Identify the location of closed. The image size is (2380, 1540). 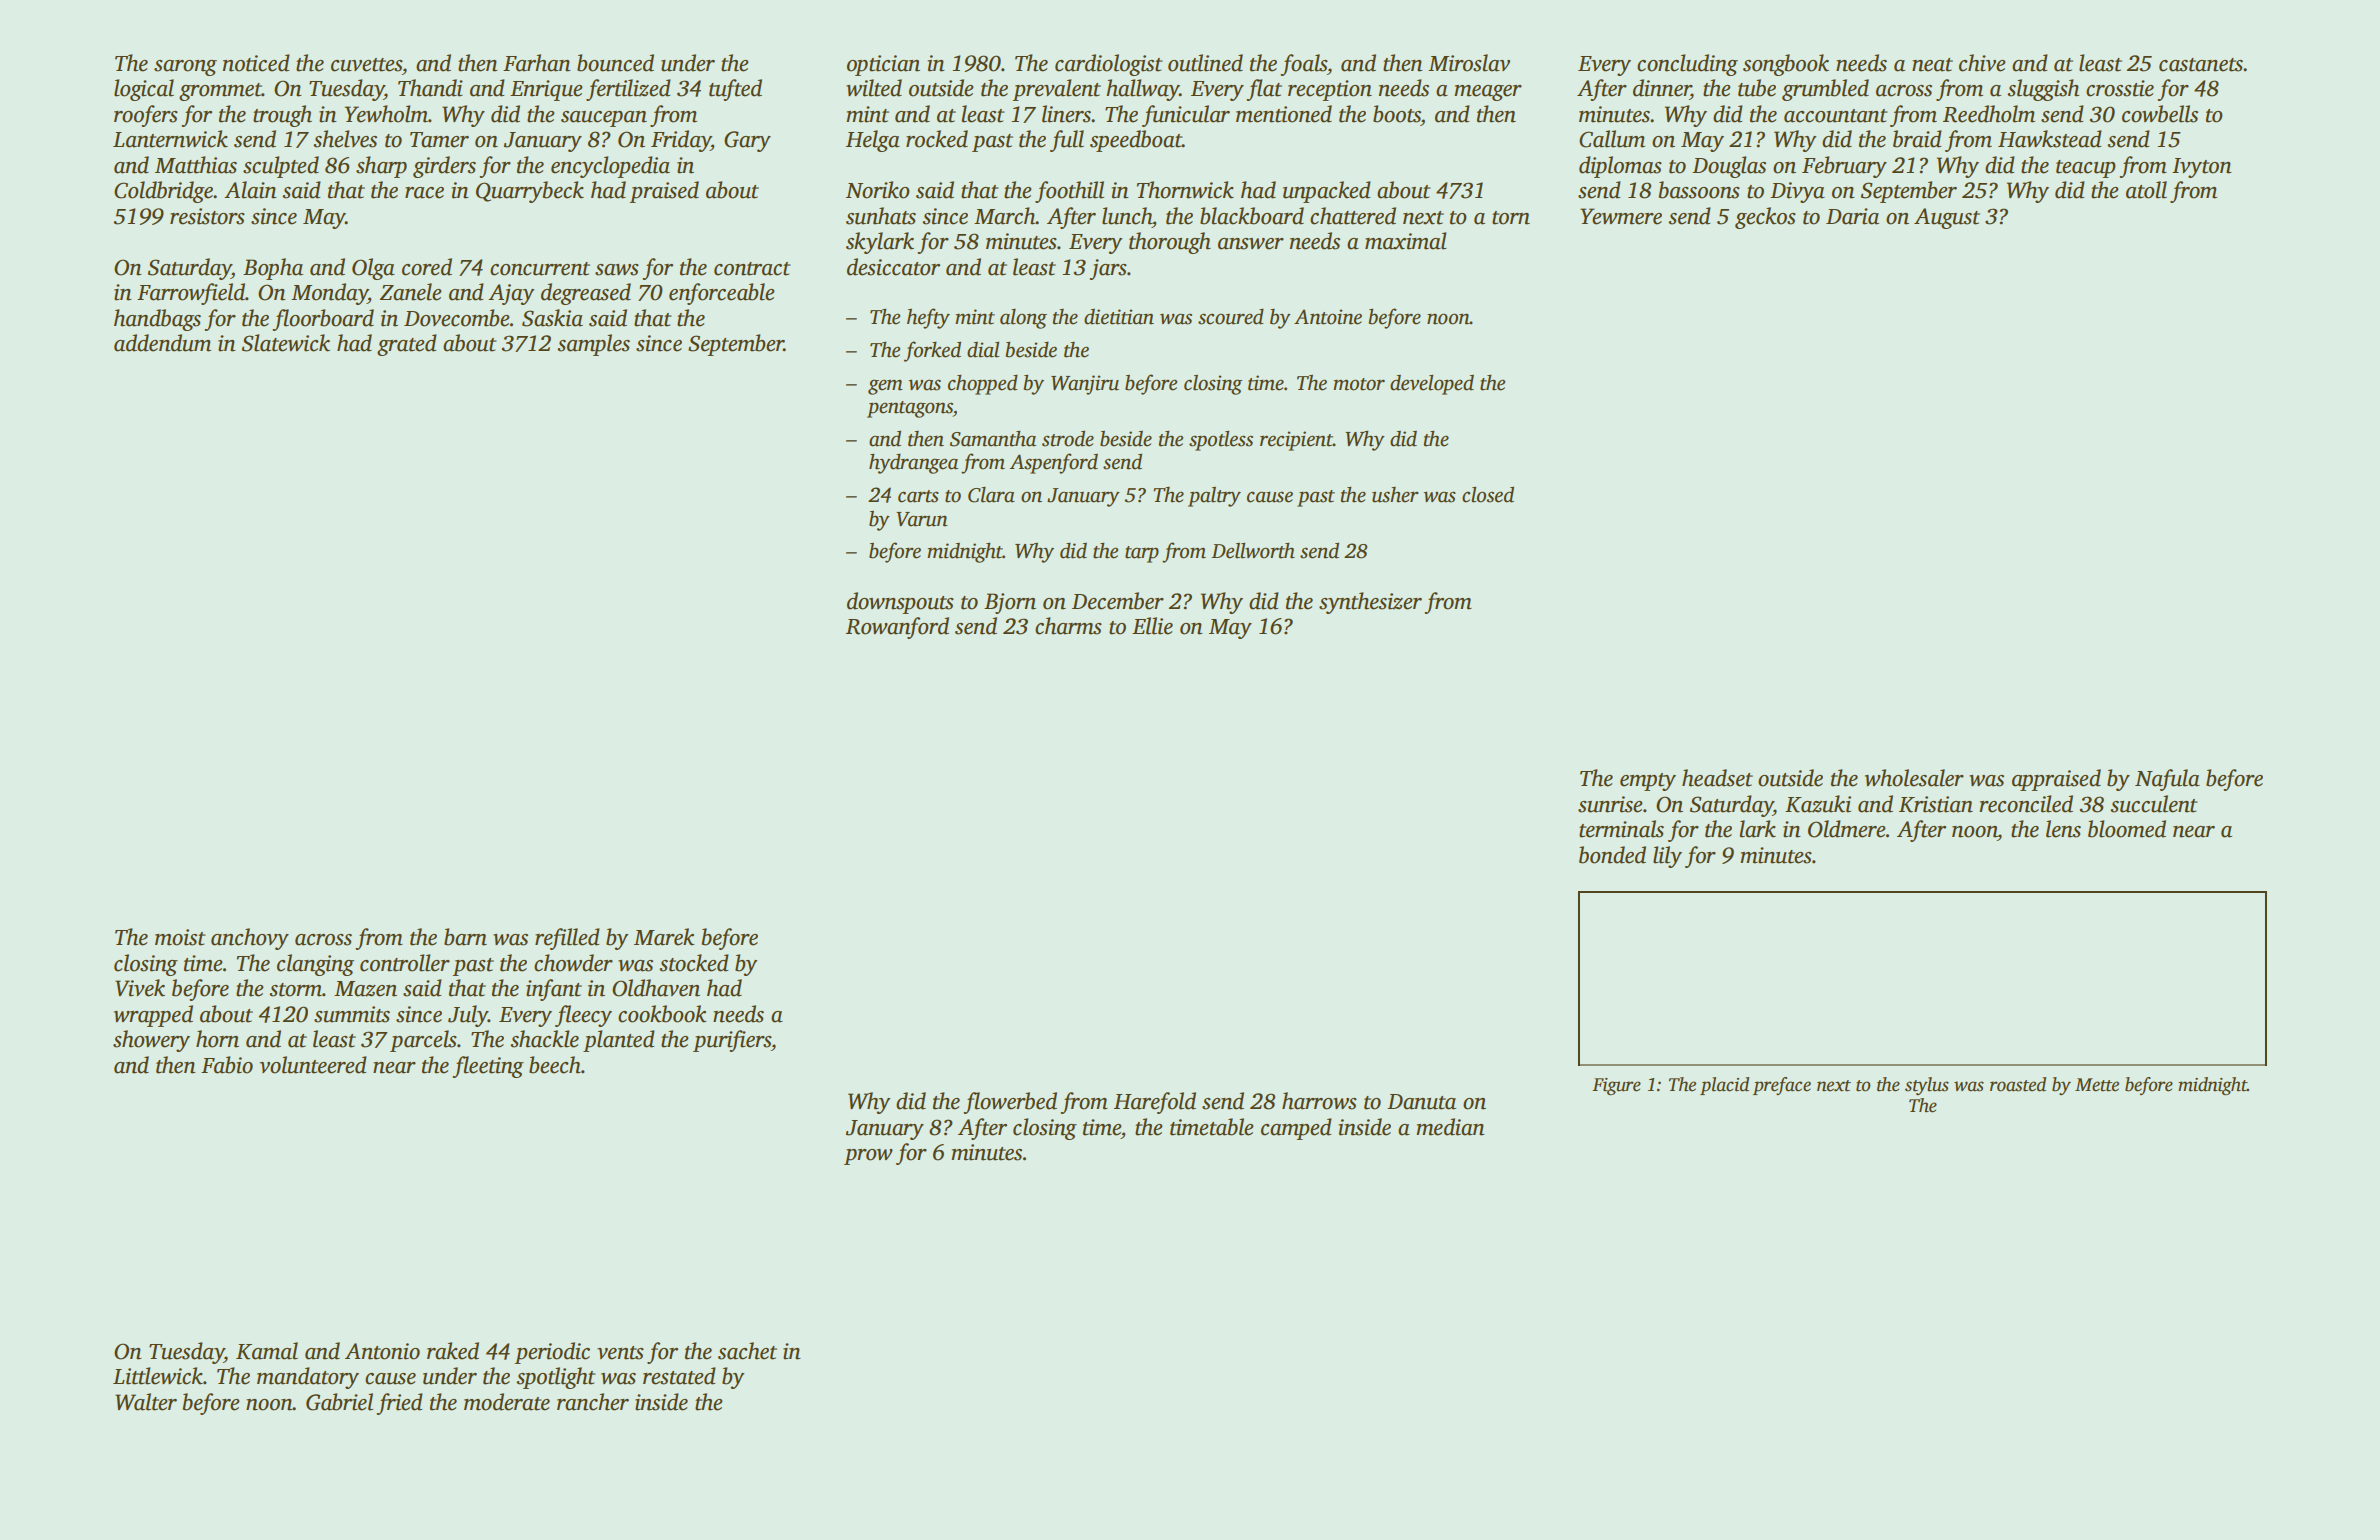
(1488, 494).
